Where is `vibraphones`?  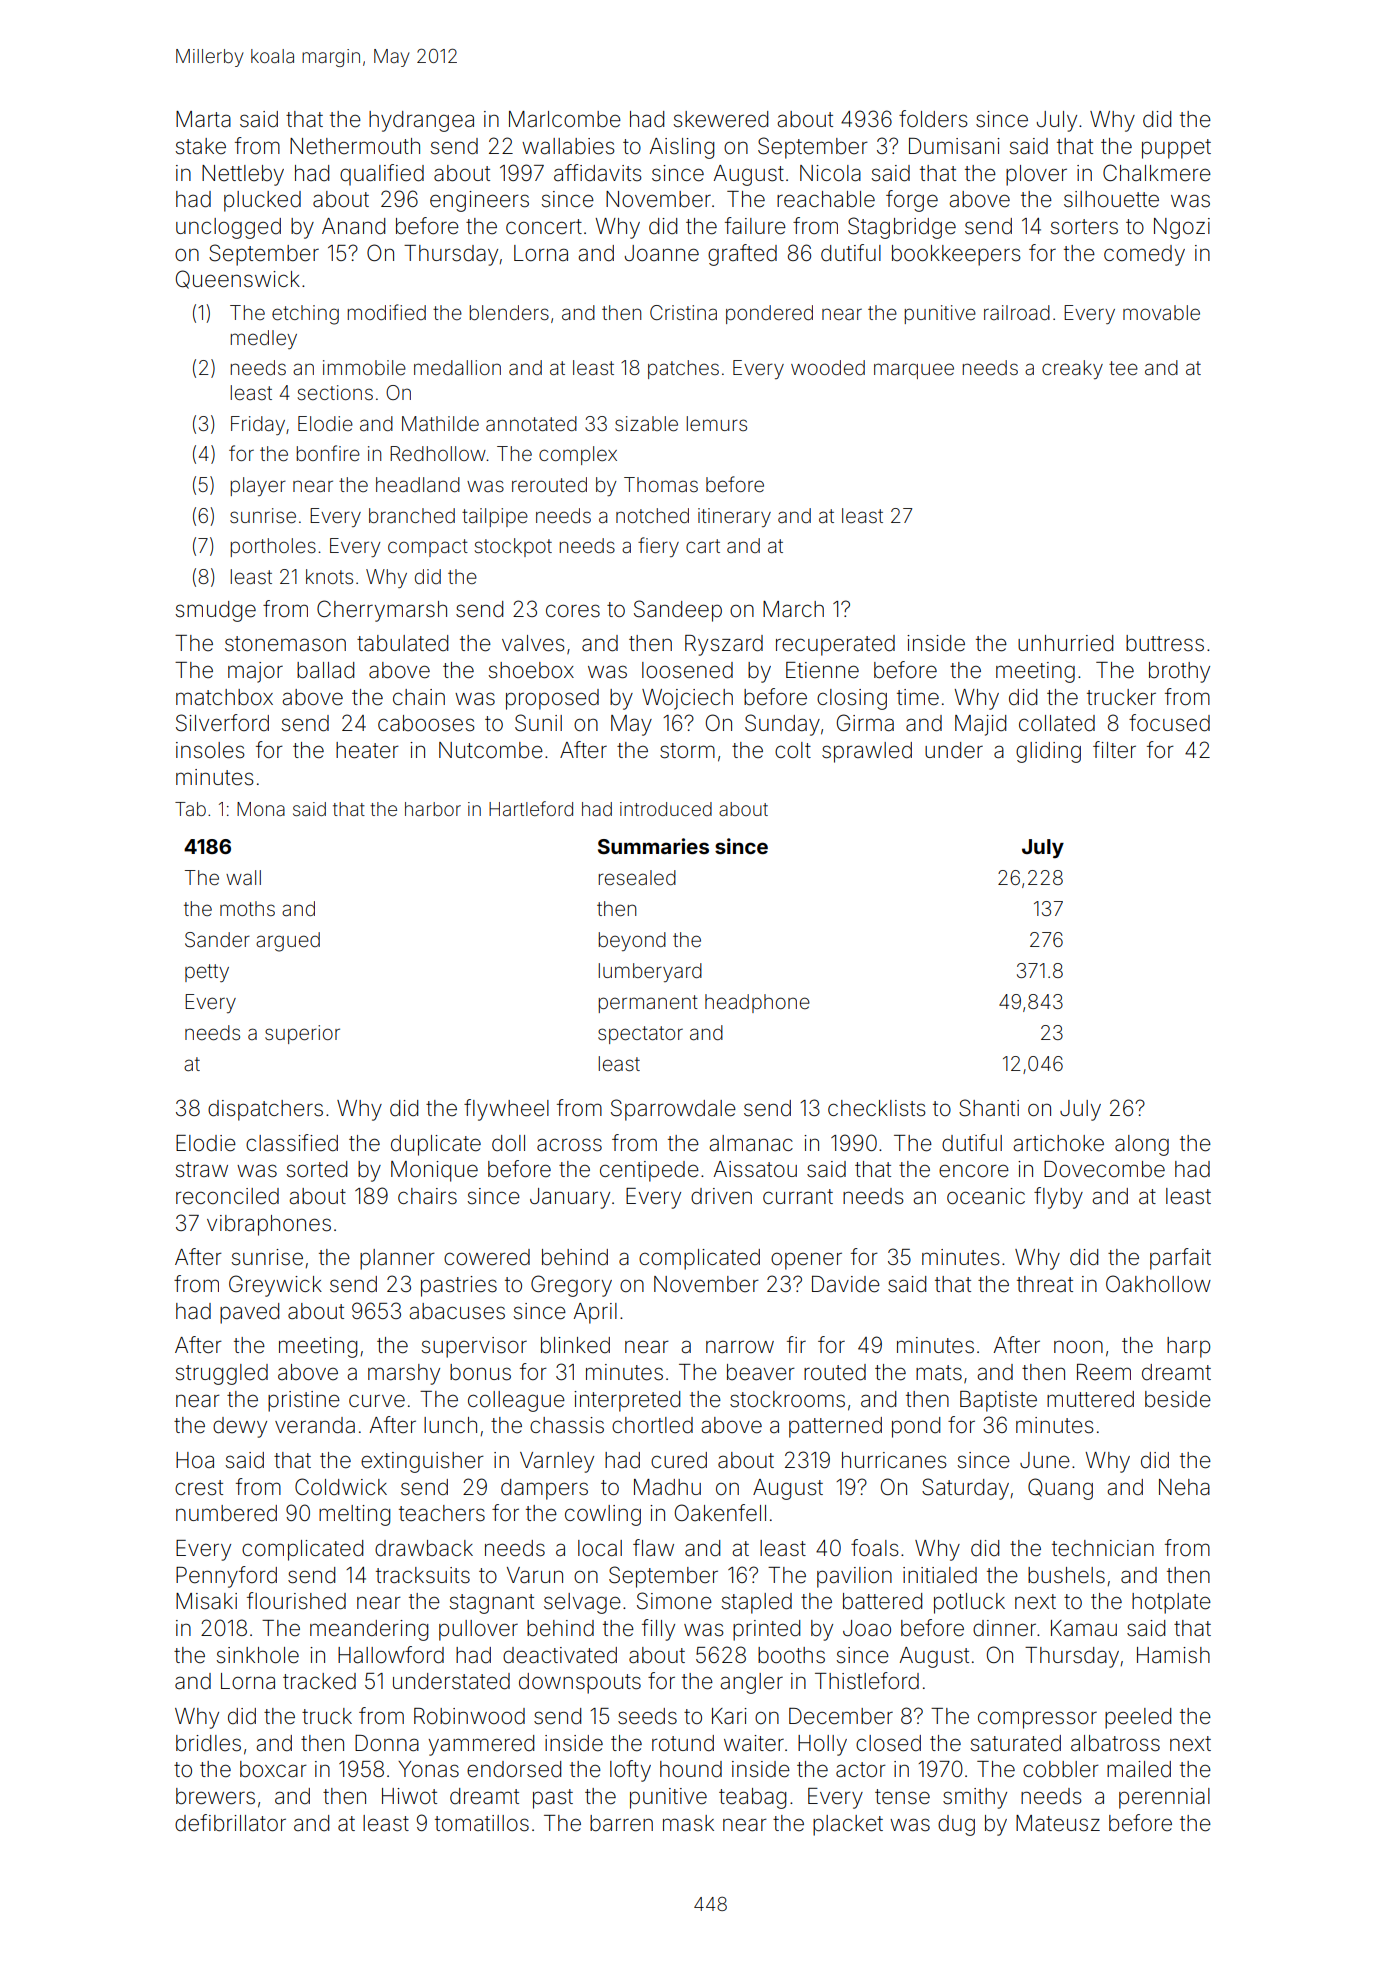 vibraphones is located at coordinates (269, 1225).
